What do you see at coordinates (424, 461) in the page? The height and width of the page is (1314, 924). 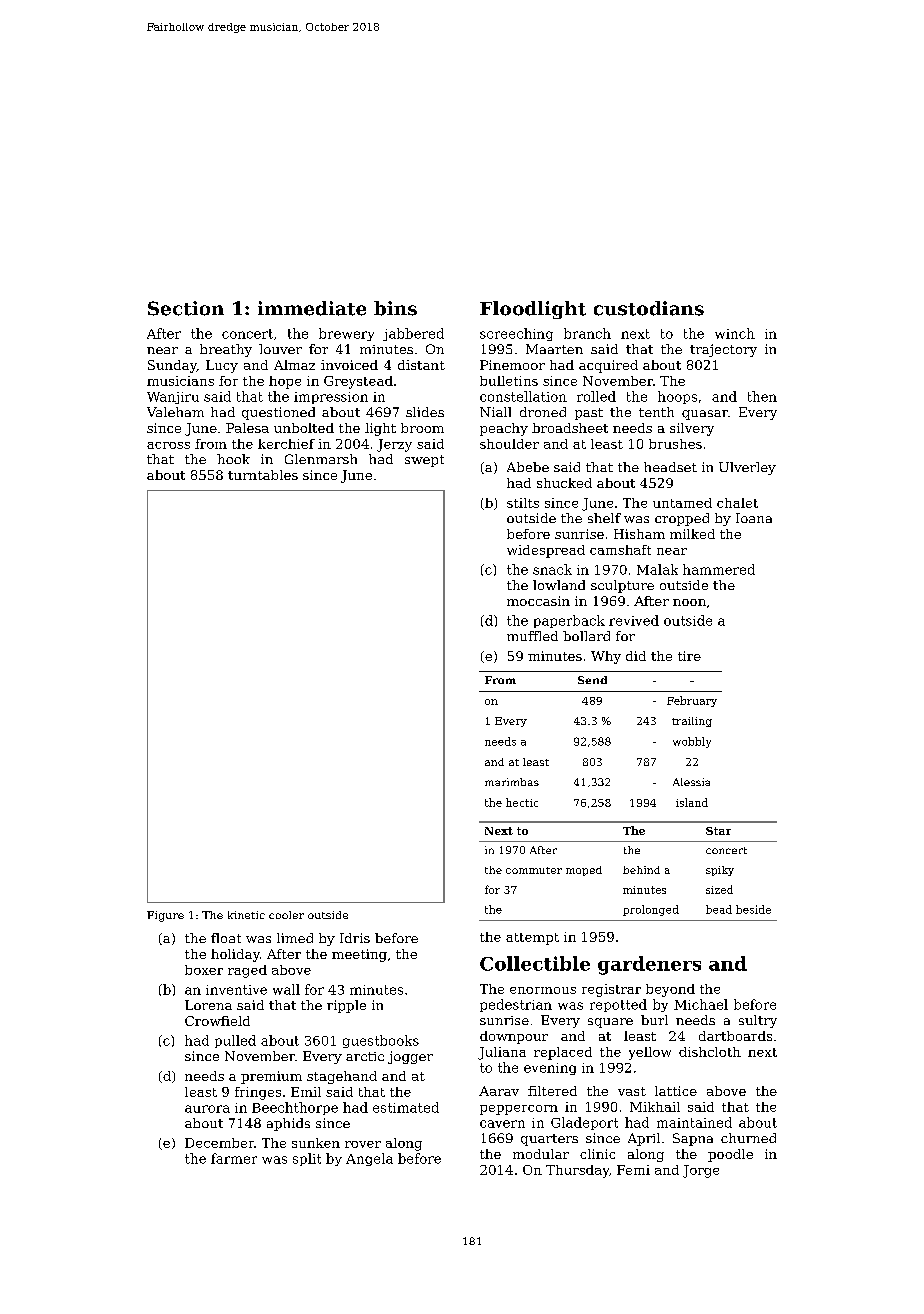 I see `swept` at bounding box center [424, 461].
